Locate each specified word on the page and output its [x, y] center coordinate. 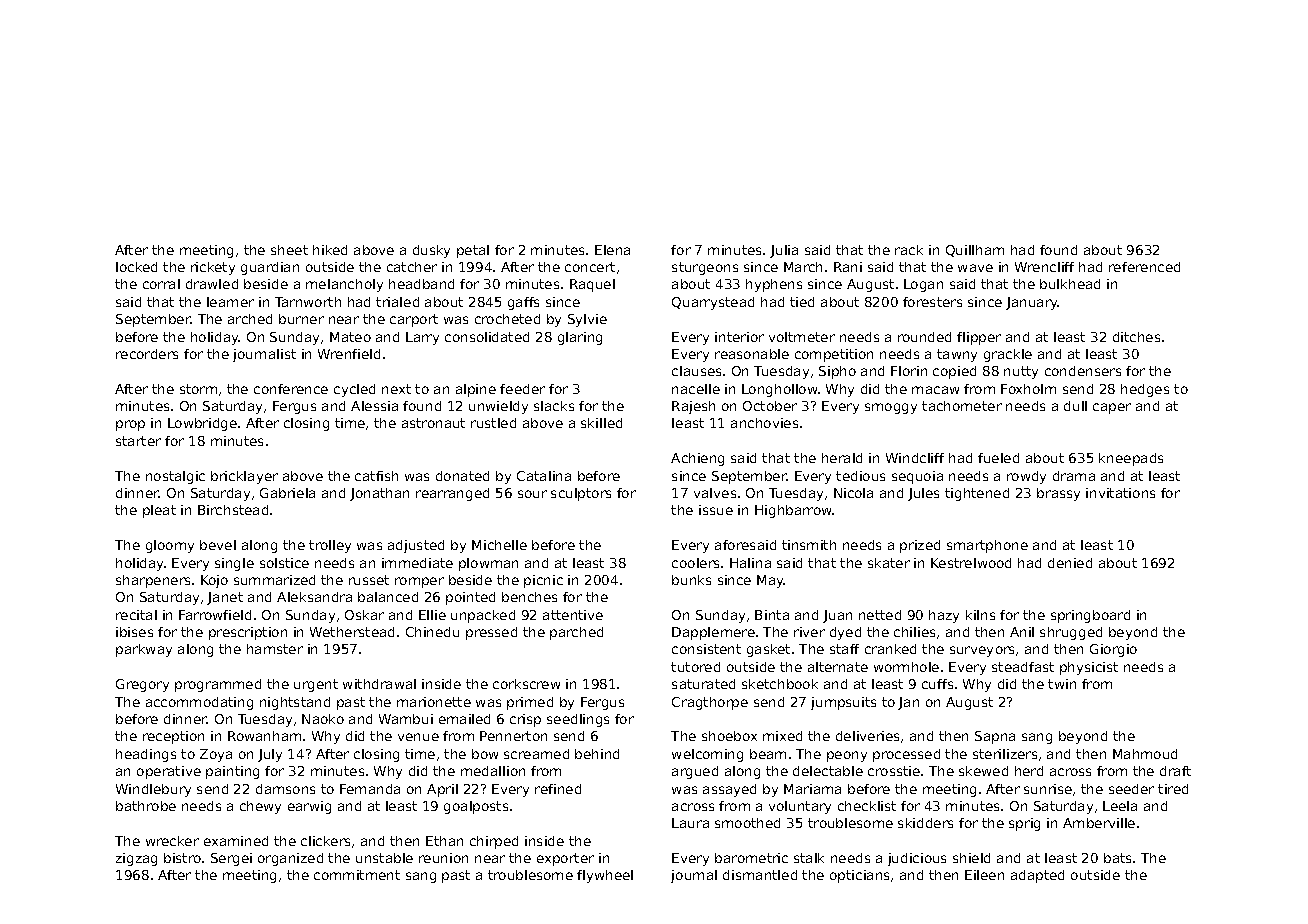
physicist [1089, 668]
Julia [784, 251]
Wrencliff [1044, 267]
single [234, 564]
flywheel [605, 876]
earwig [309, 807]
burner [301, 319]
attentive [573, 615]
